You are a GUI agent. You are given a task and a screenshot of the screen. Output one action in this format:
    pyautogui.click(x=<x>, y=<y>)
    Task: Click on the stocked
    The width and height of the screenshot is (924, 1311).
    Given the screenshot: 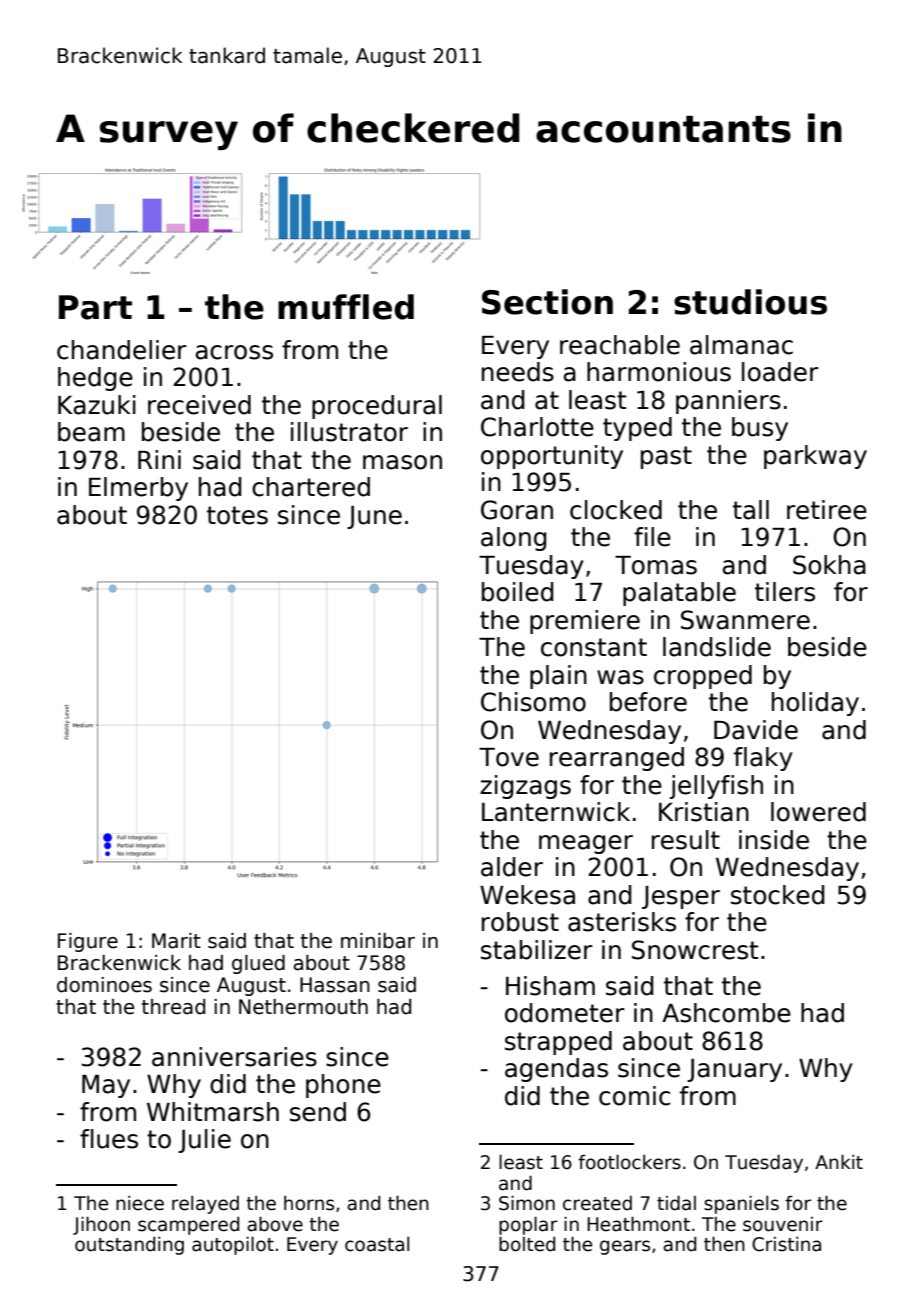 What is the action you would take?
    pyautogui.click(x=778, y=895)
